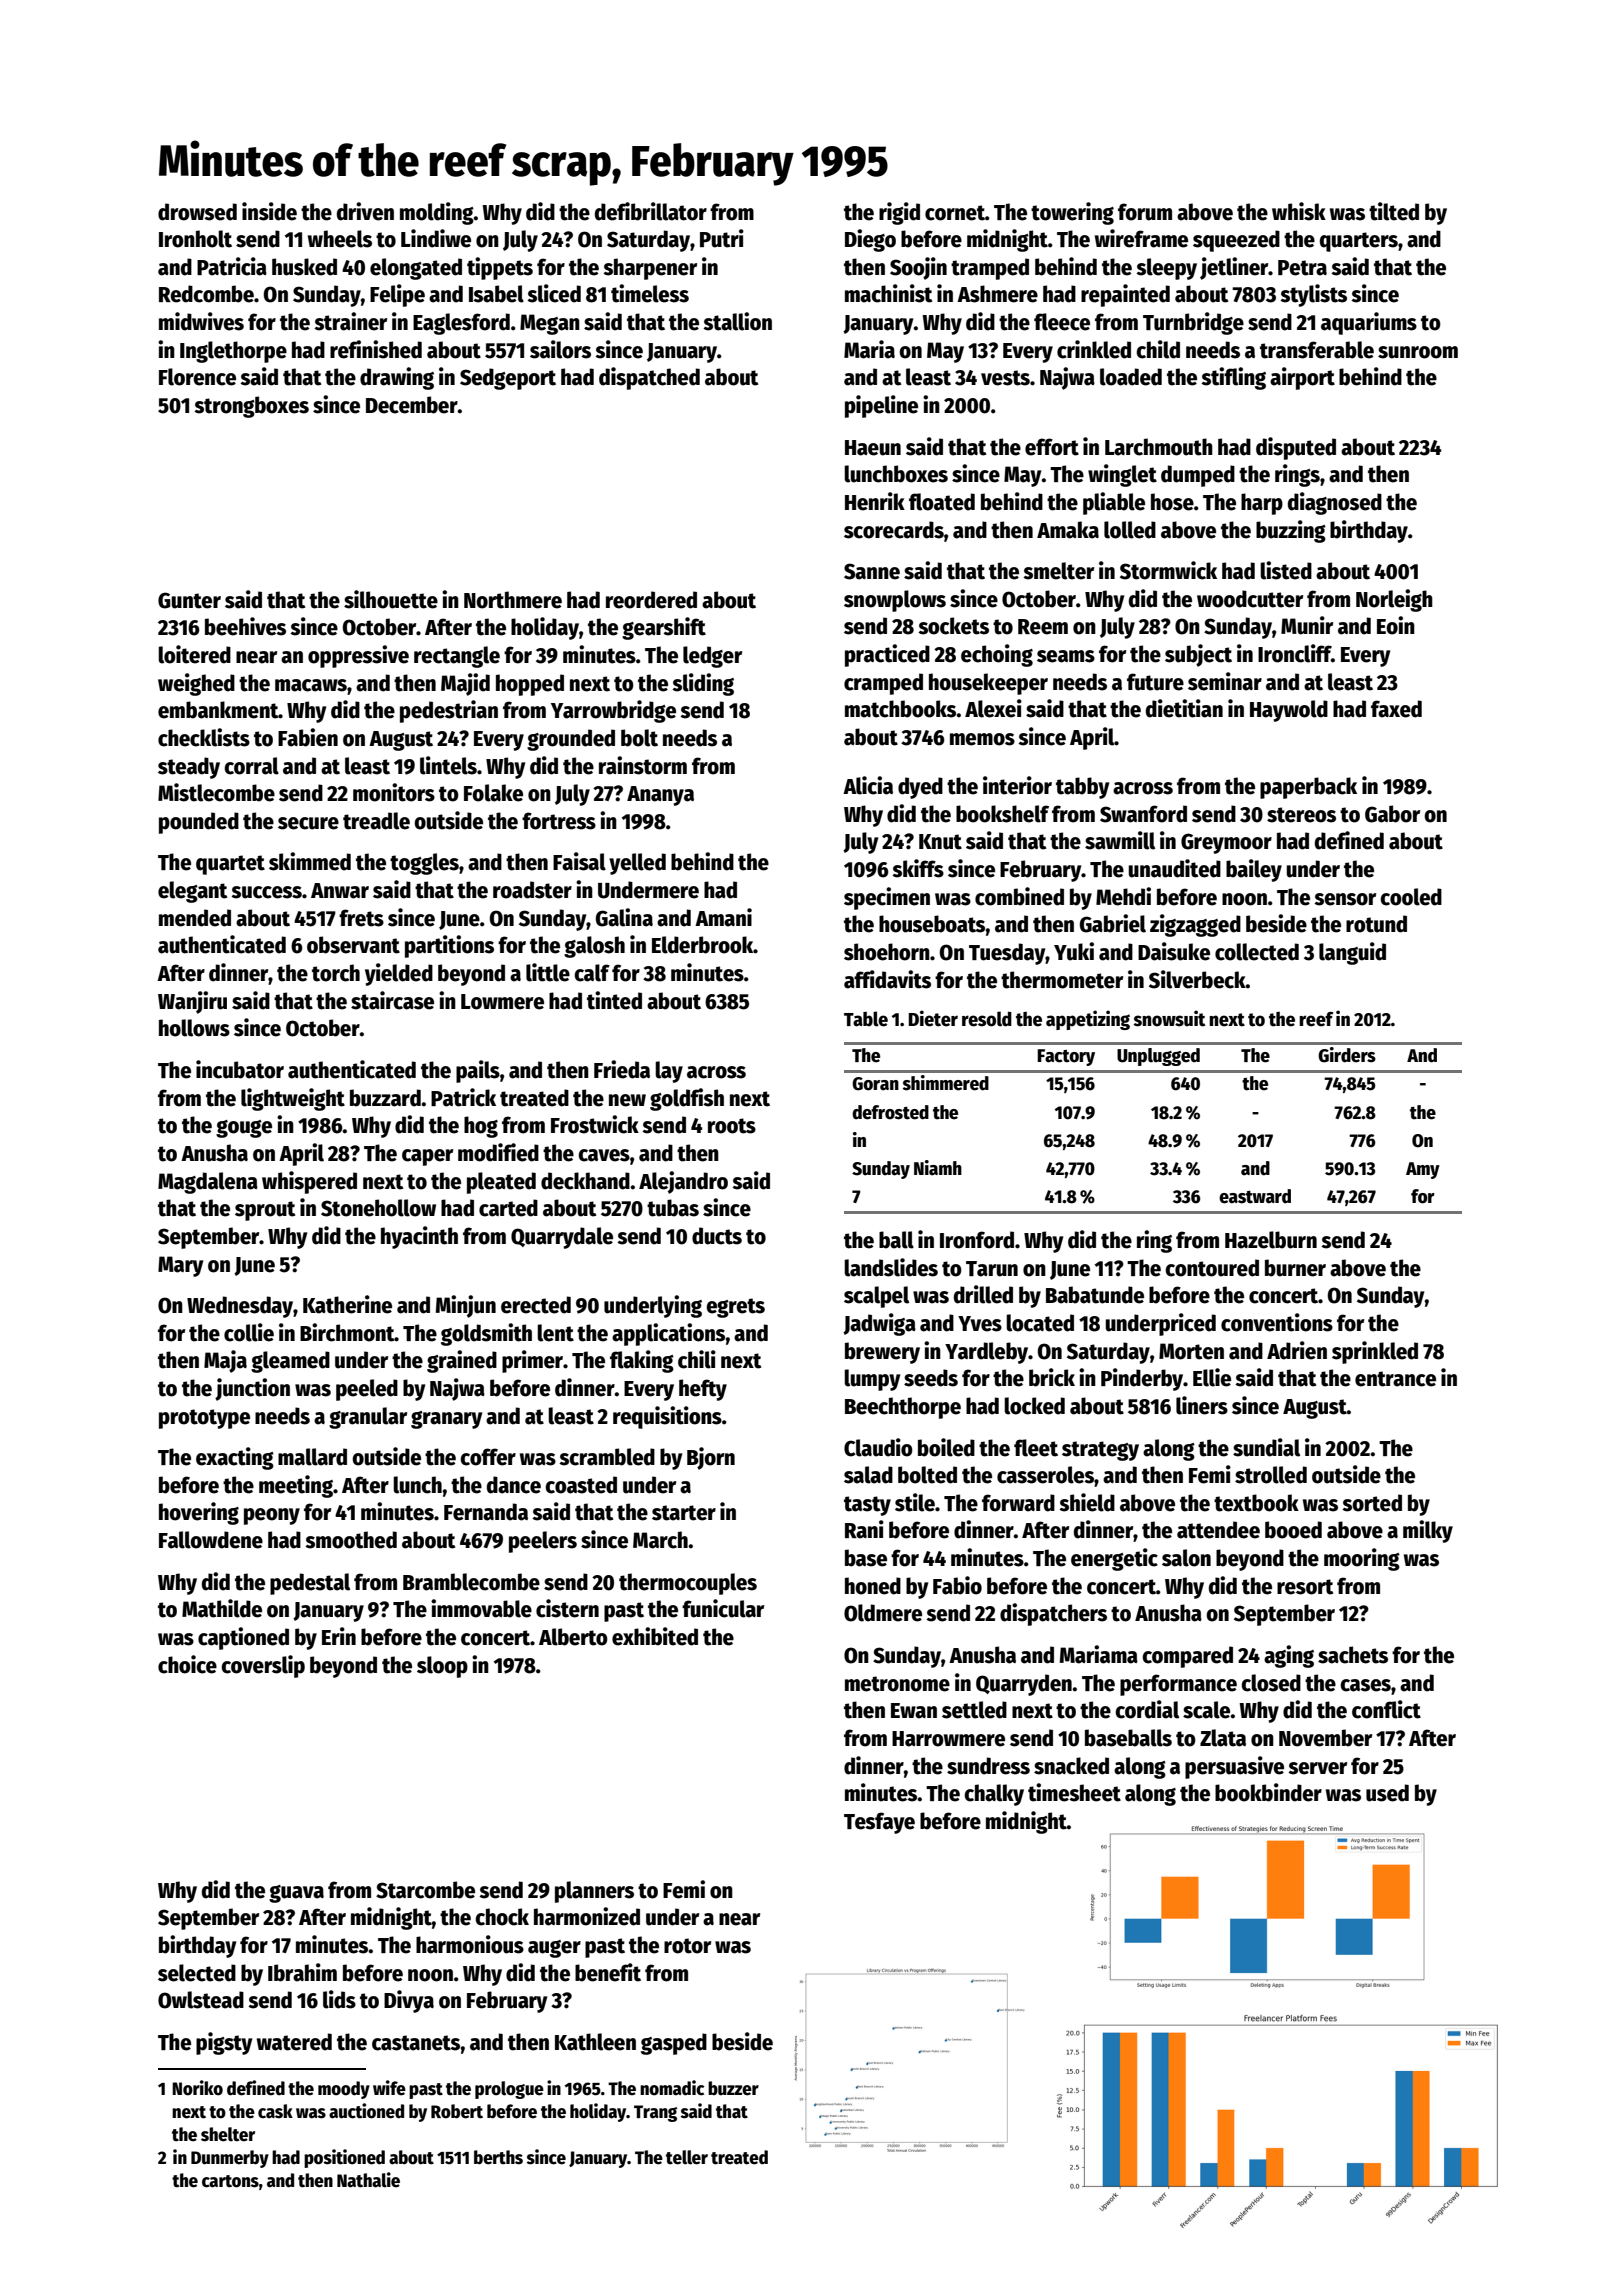  I want to click on Unplugged, so click(1158, 1057).
